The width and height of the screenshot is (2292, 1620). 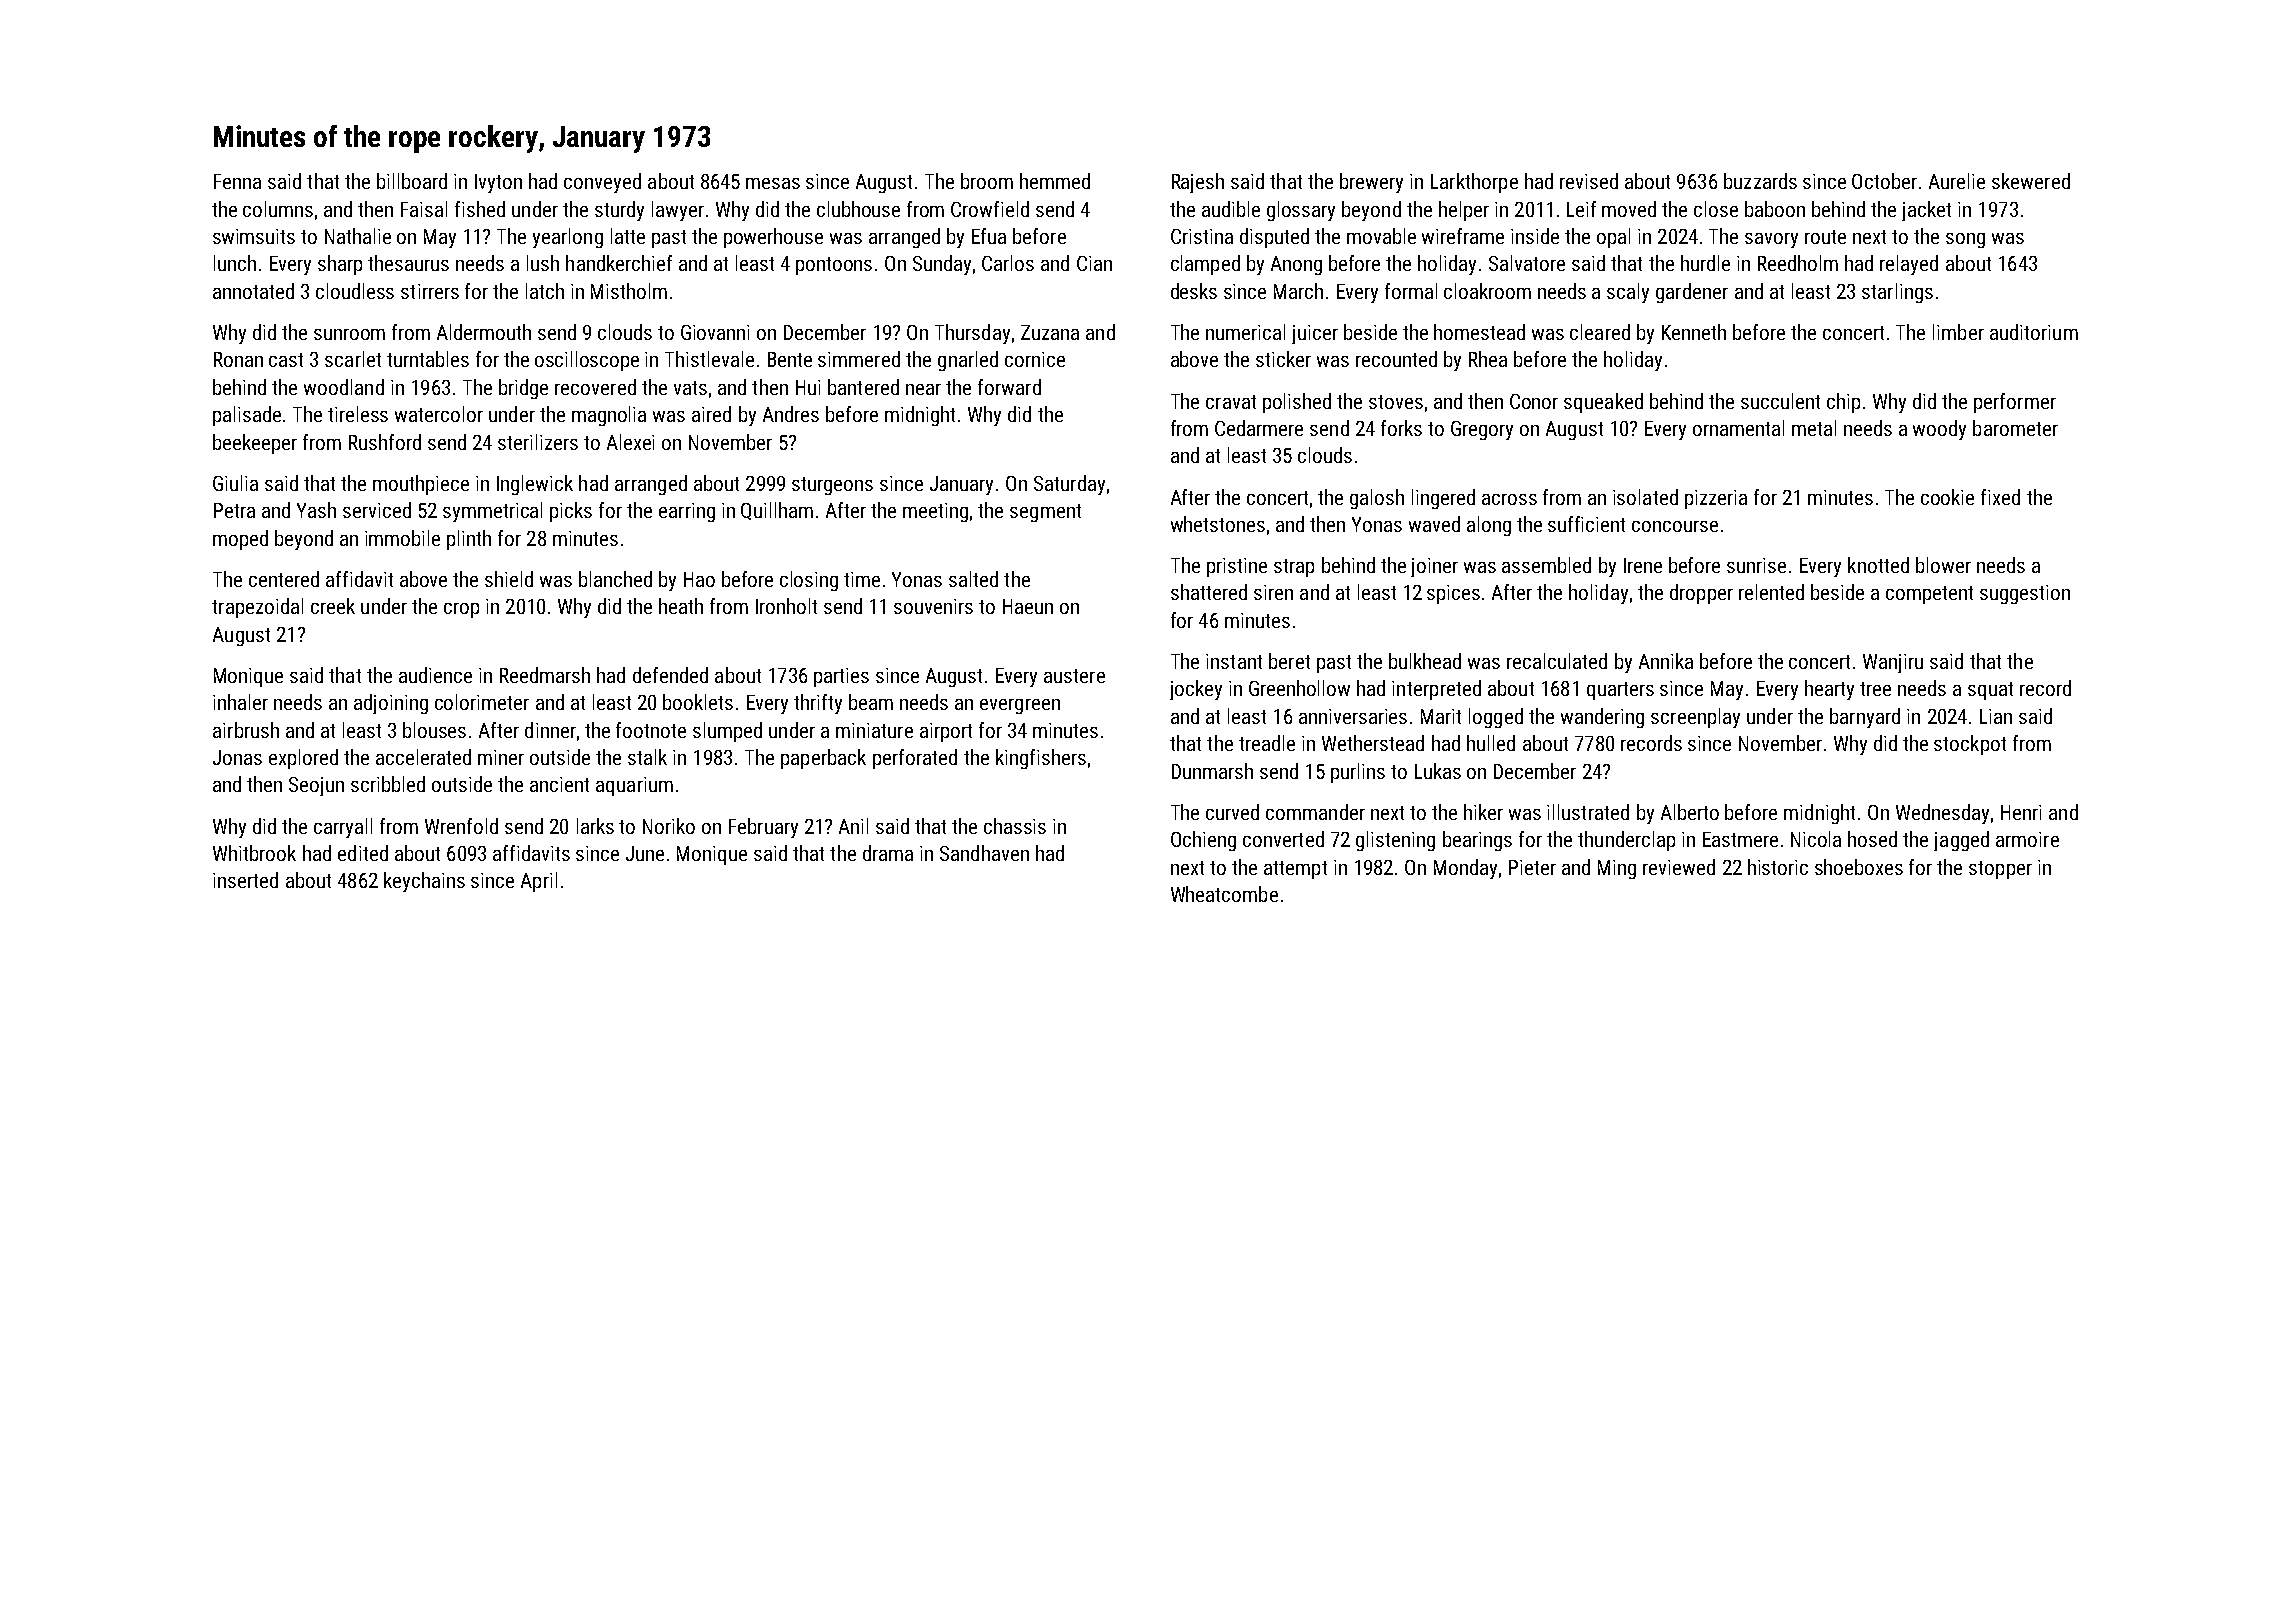 I want to click on Kenneth, so click(x=1694, y=332).
